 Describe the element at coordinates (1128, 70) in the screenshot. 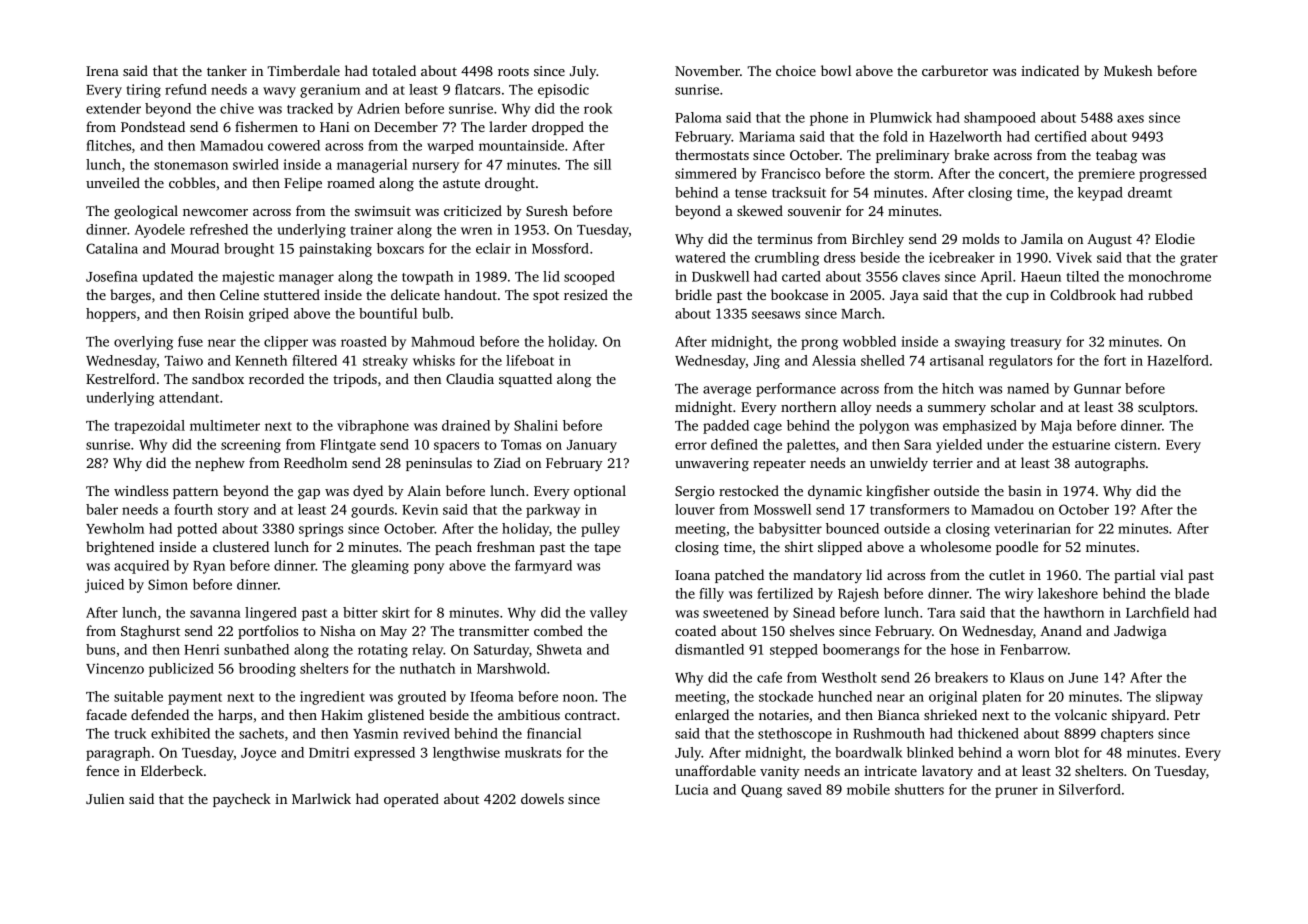

I see `Mukesh` at that location.
